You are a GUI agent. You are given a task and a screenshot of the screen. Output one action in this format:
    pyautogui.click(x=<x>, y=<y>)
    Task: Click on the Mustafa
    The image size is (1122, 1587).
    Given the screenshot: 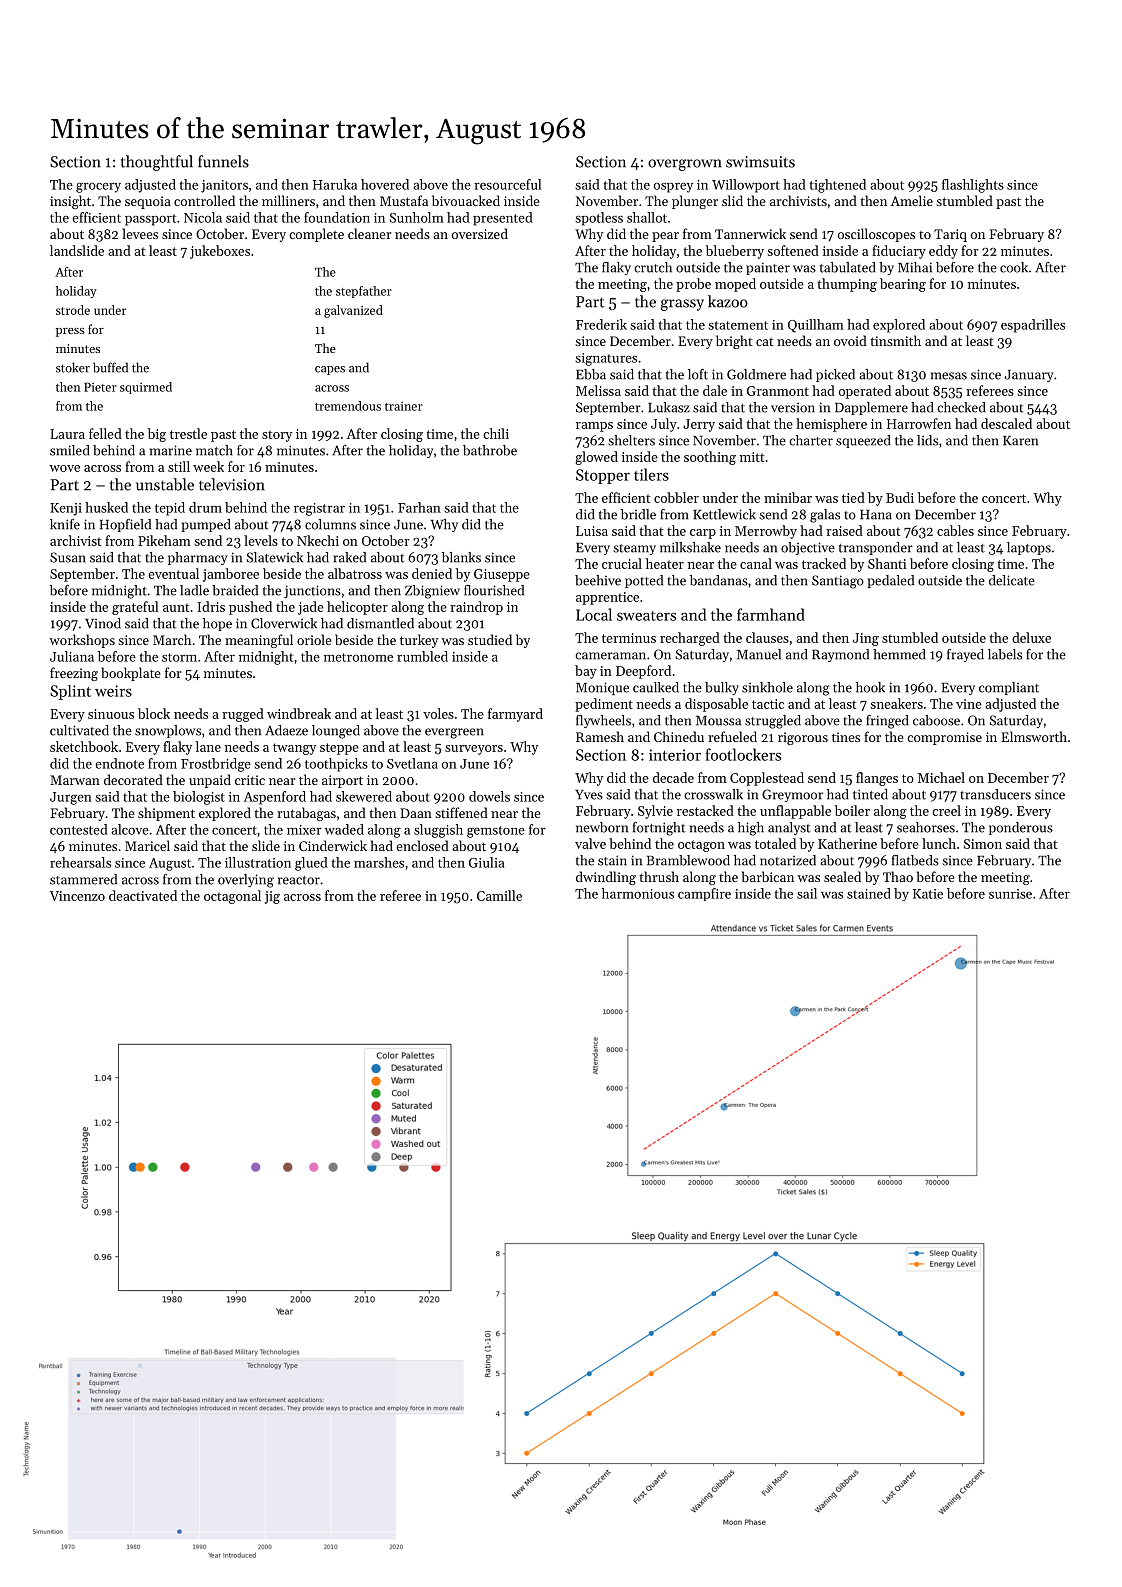 What is the action you would take?
    pyautogui.click(x=404, y=200)
